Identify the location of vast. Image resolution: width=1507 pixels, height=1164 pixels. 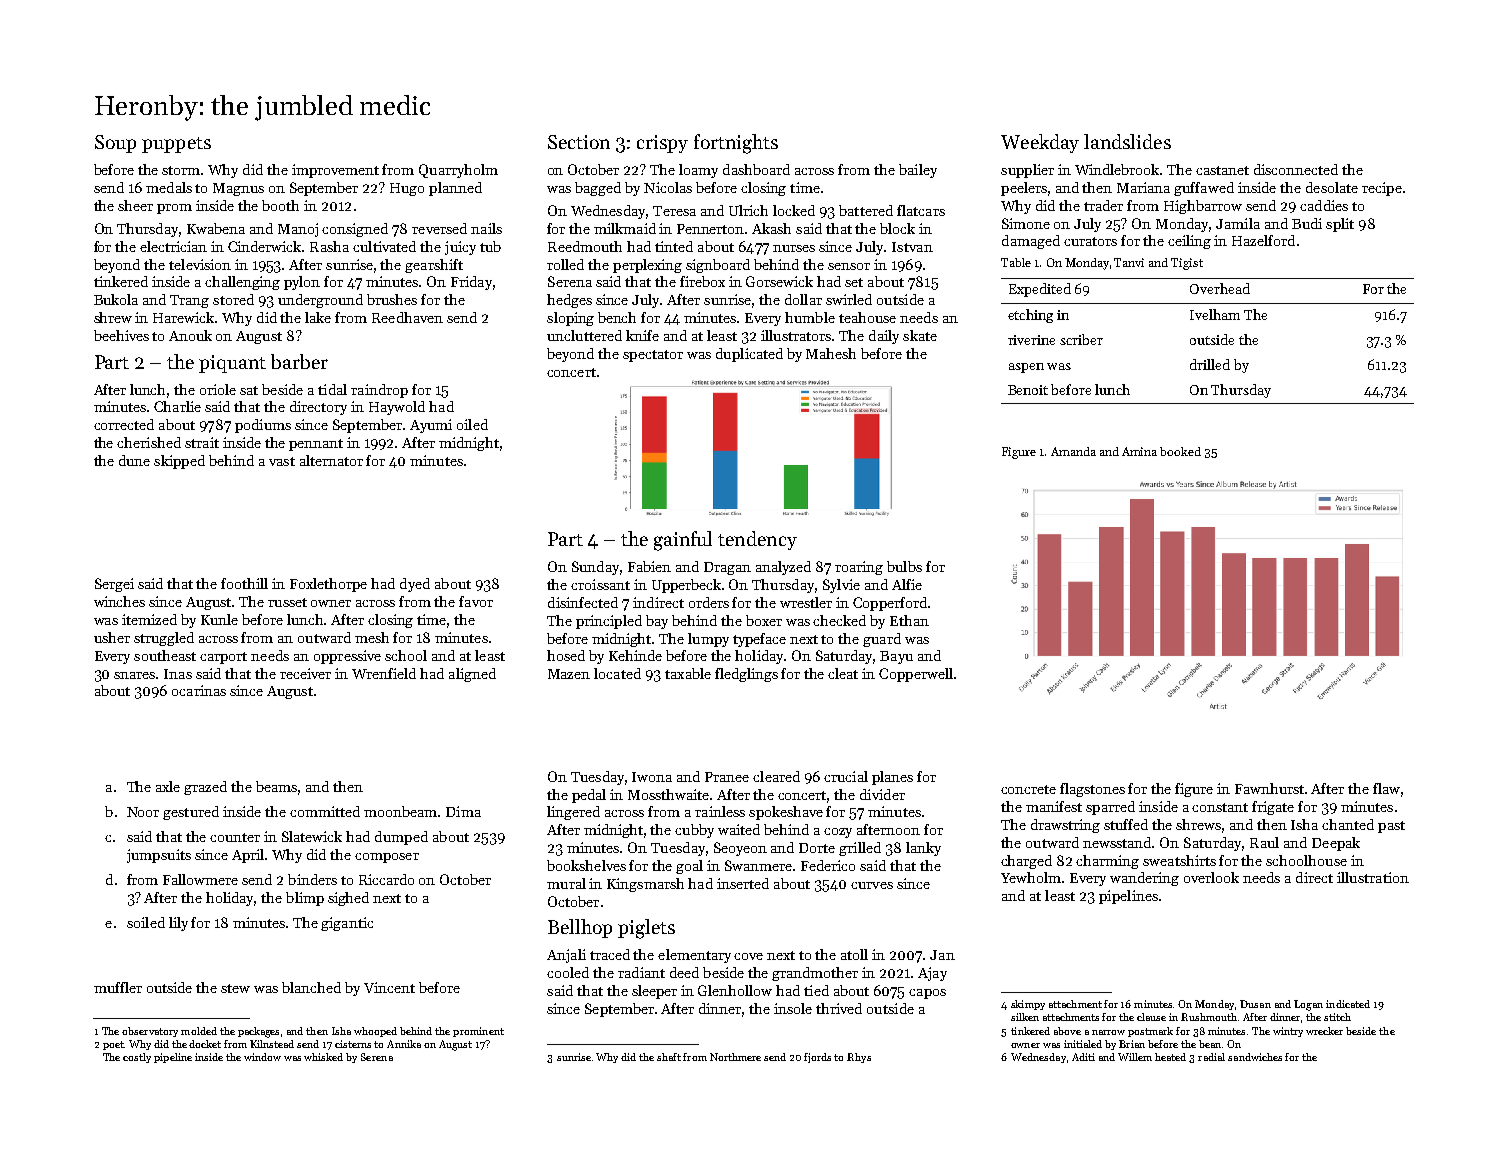
(282, 461).
